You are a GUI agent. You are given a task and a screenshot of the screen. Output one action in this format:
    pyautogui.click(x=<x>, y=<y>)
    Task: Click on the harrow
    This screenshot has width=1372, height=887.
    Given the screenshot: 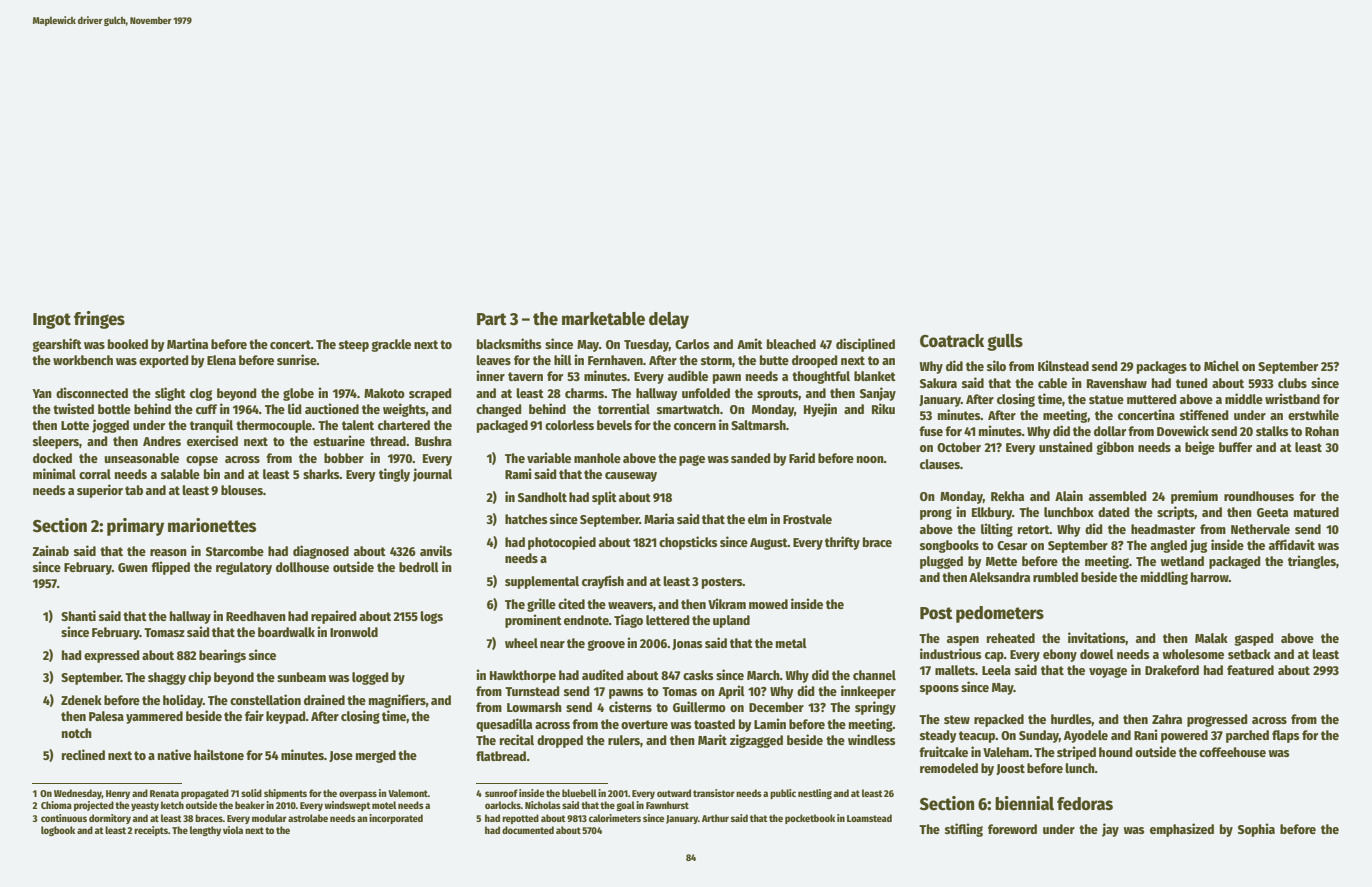 What is the action you would take?
    pyautogui.click(x=1210, y=577)
